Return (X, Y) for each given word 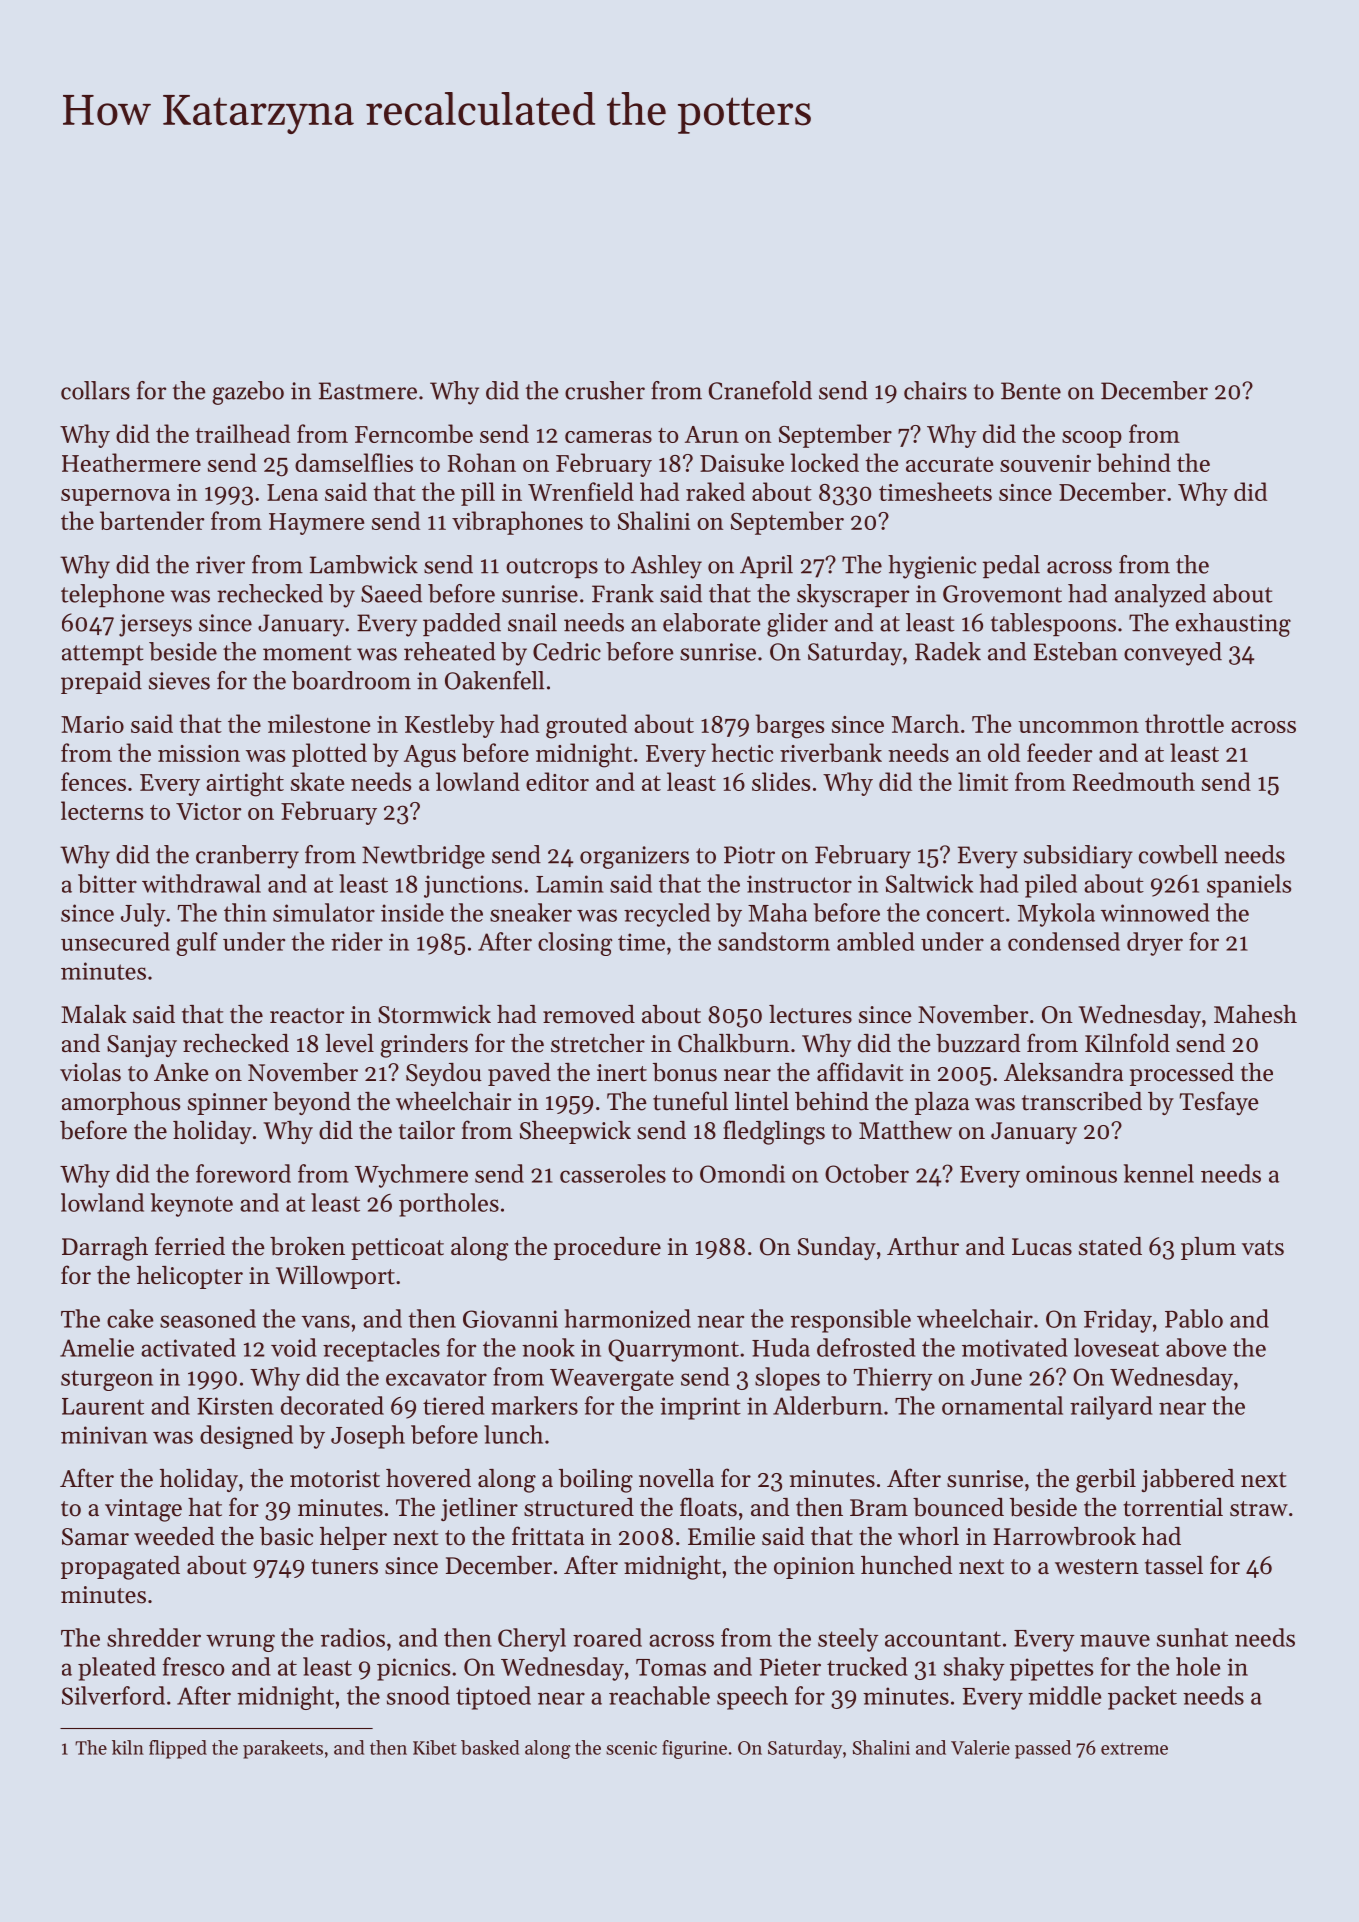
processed (1182, 1074)
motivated (1015, 1347)
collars (95, 390)
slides (781, 781)
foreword (243, 1173)
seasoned (208, 1318)
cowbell (1178, 854)
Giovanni (510, 1319)
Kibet (435, 1747)
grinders (424, 1046)
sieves (179, 681)
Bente (1031, 391)
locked (824, 462)
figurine (694, 1749)
